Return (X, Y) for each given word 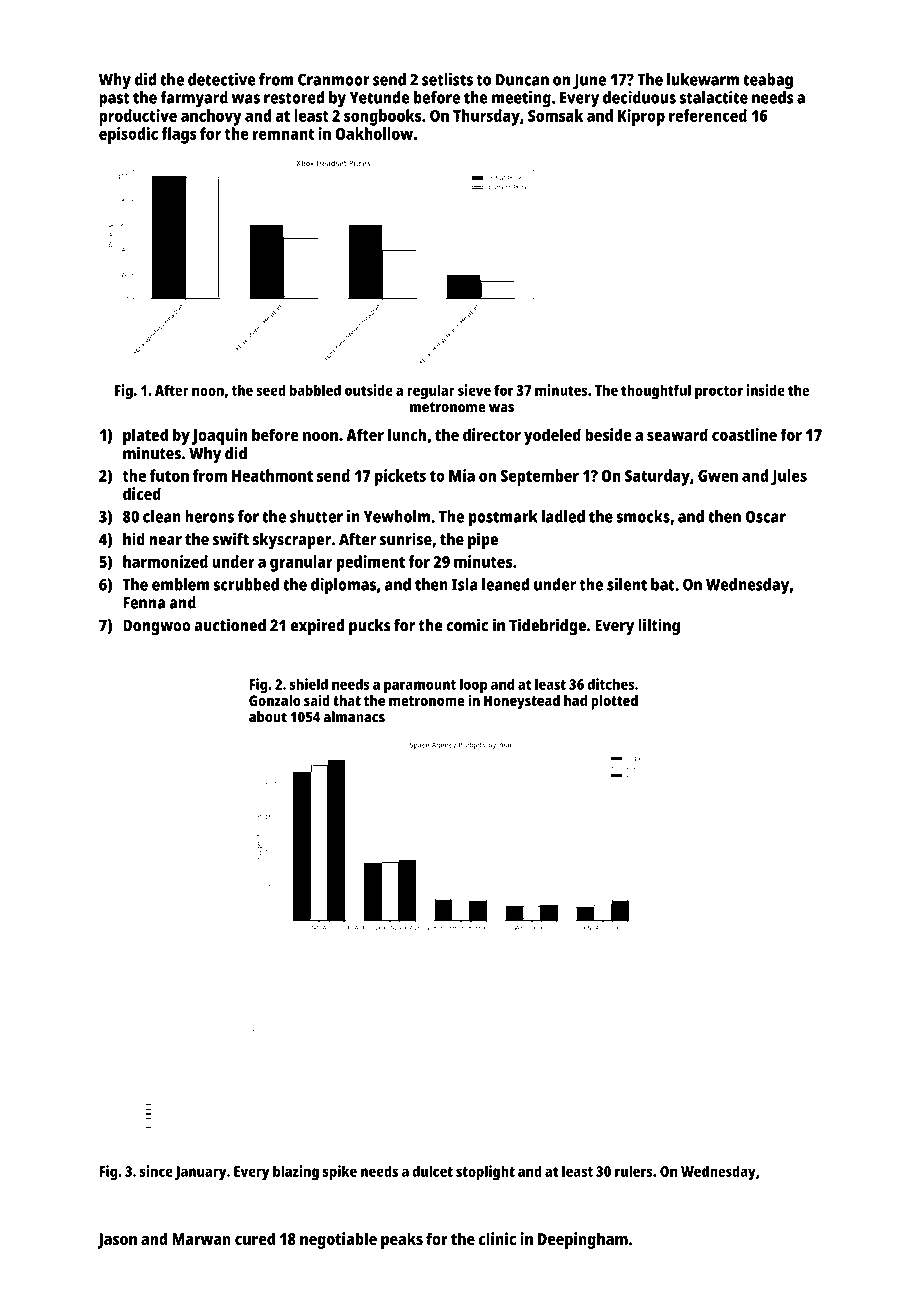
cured (255, 1238)
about (268, 717)
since (156, 1171)
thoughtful (656, 392)
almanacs (354, 717)
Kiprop (641, 117)
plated (145, 436)
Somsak (555, 115)
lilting (659, 626)
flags (179, 135)
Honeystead (522, 702)
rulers (633, 1171)
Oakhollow (374, 133)
